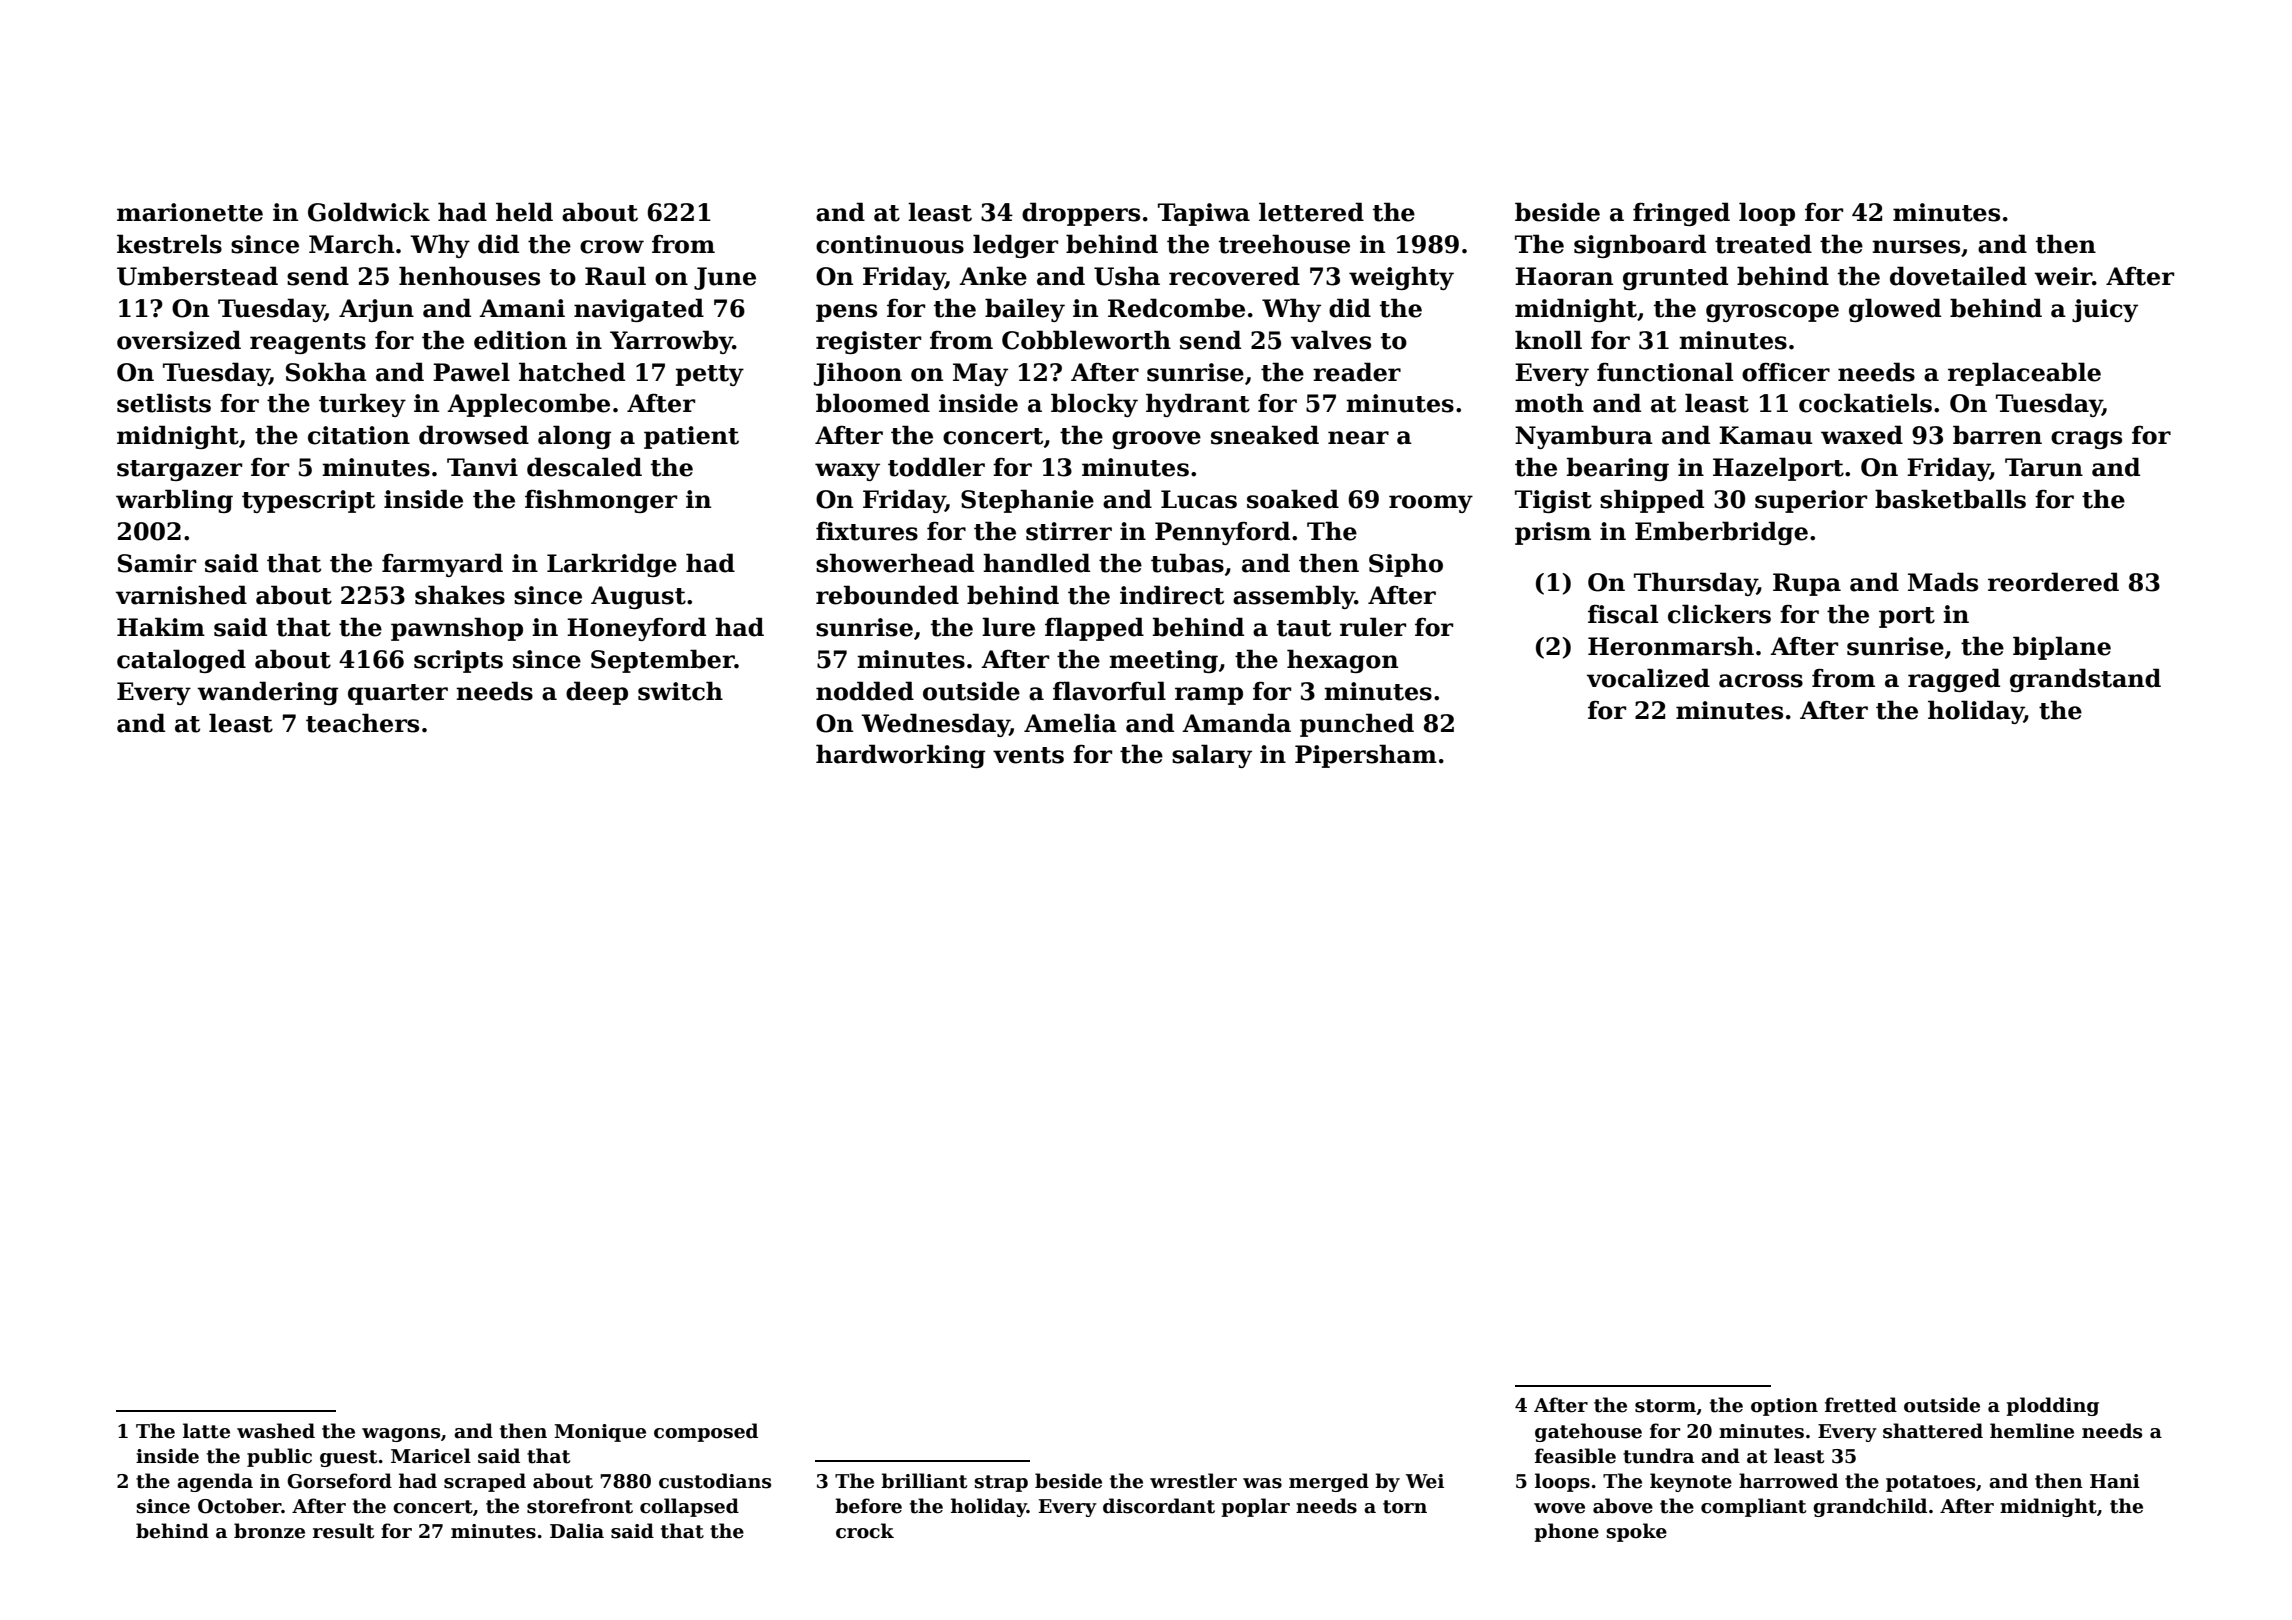  What do you see at coordinates (2052, 1406) in the document?
I see `plodding` at bounding box center [2052, 1406].
